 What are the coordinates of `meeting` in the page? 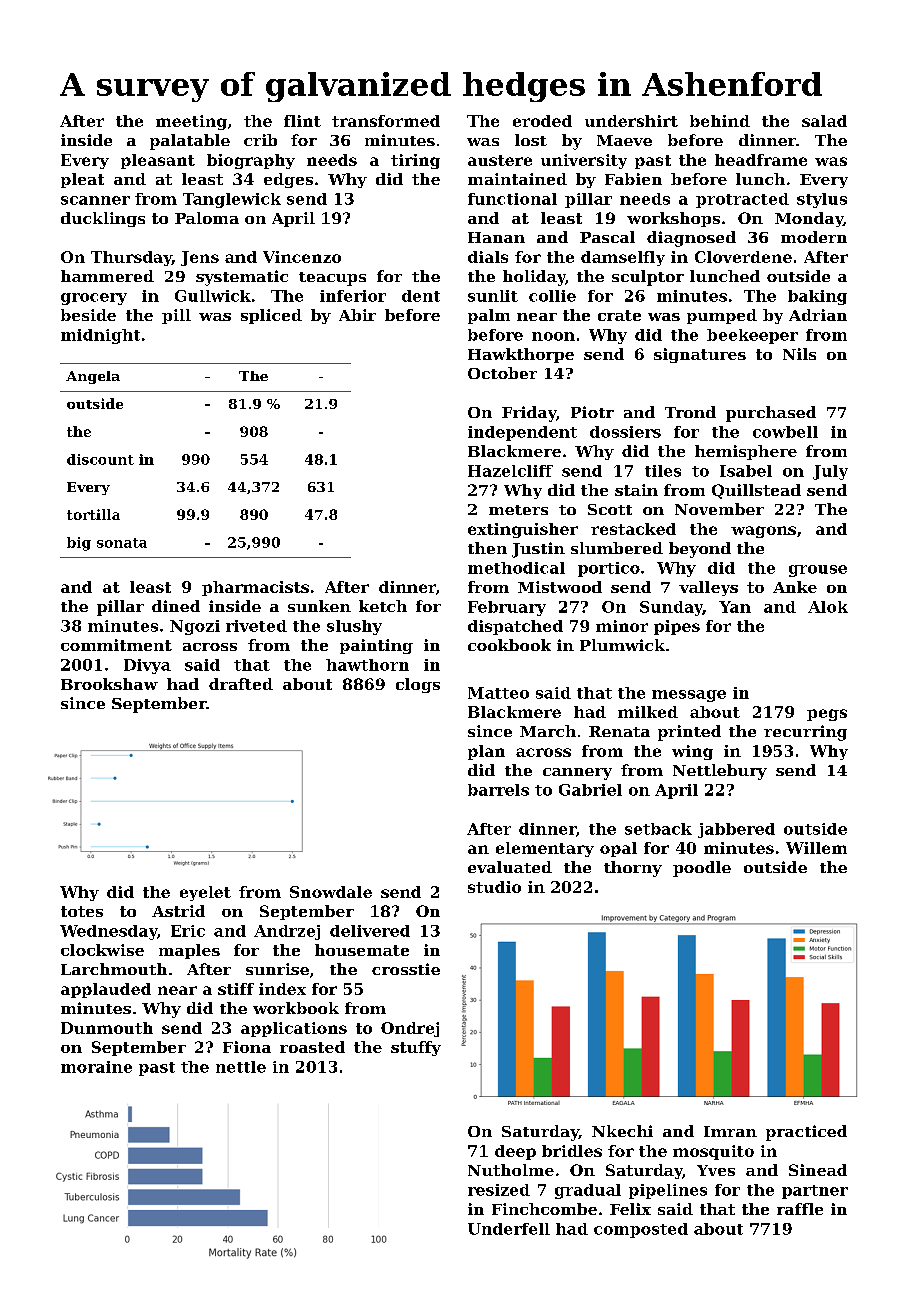 It's located at (191, 122).
